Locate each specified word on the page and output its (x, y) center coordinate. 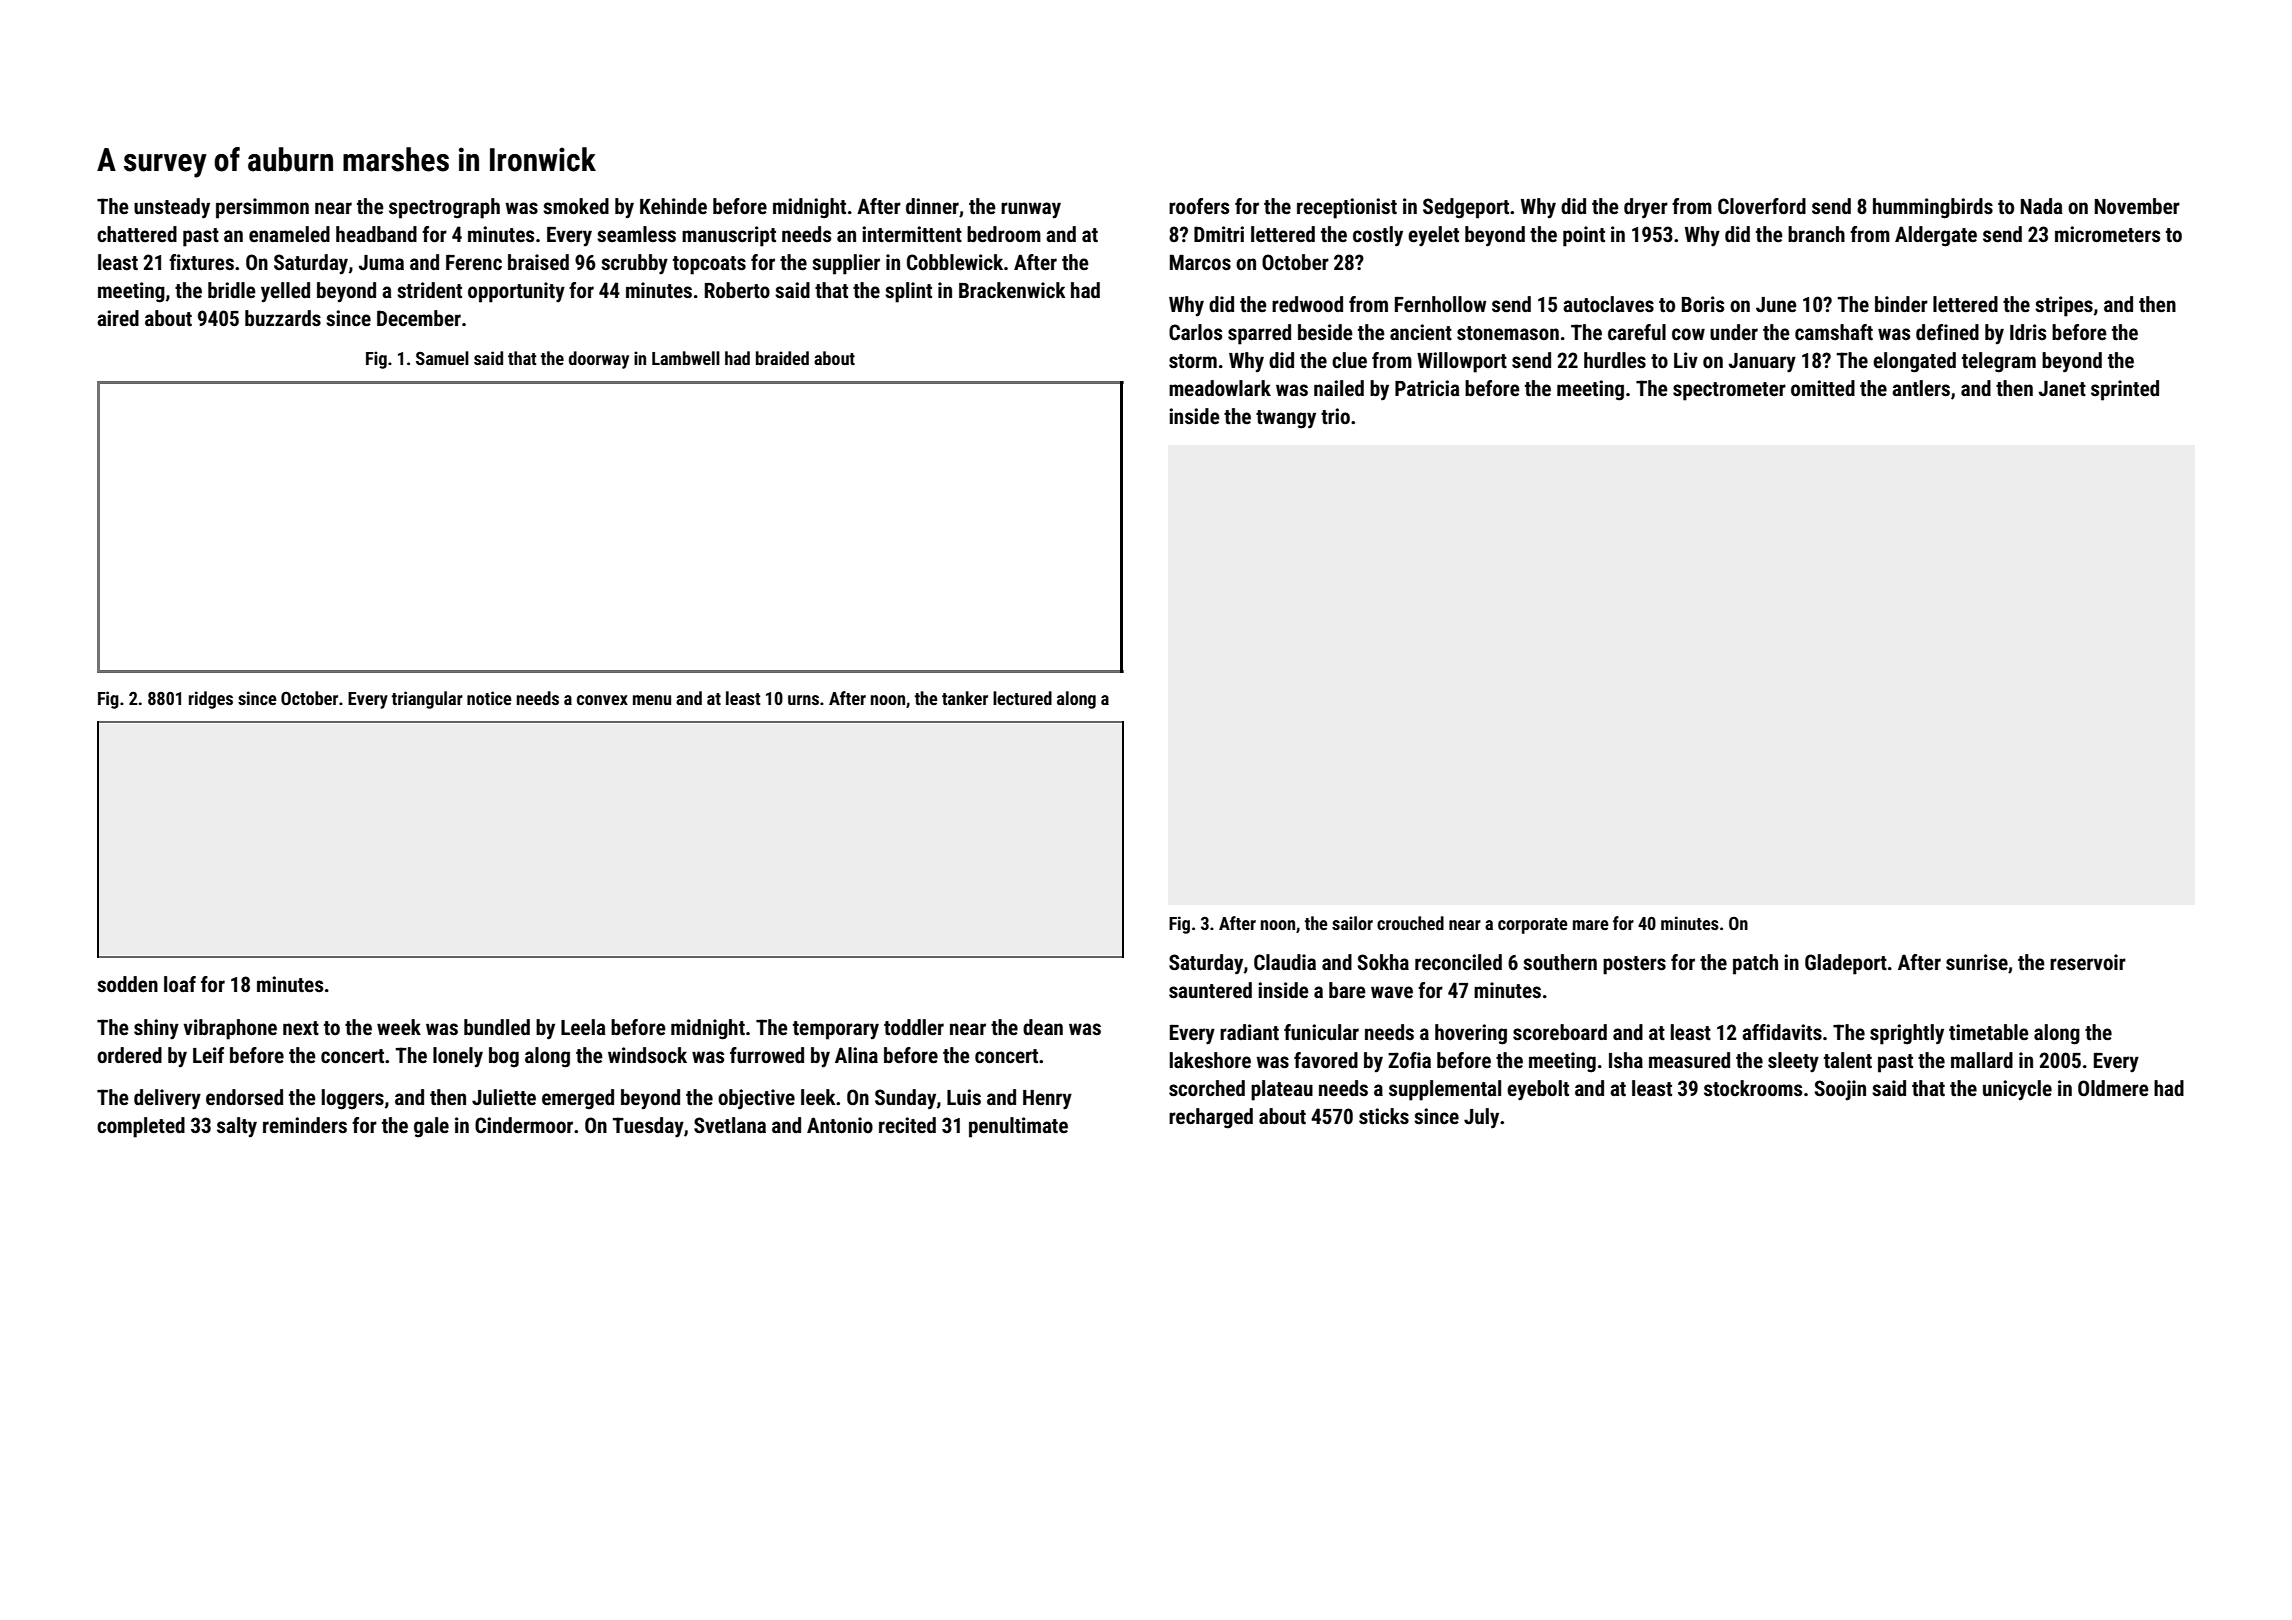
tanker (965, 698)
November (2137, 206)
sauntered (1210, 990)
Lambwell (686, 358)
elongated (1914, 362)
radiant (1249, 1032)
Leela (583, 1027)
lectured (1022, 698)
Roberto (737, 290)
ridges (211, 700)
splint (908, 292)
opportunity (516, 292)
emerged (578, 1099)
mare (1591, 925)
